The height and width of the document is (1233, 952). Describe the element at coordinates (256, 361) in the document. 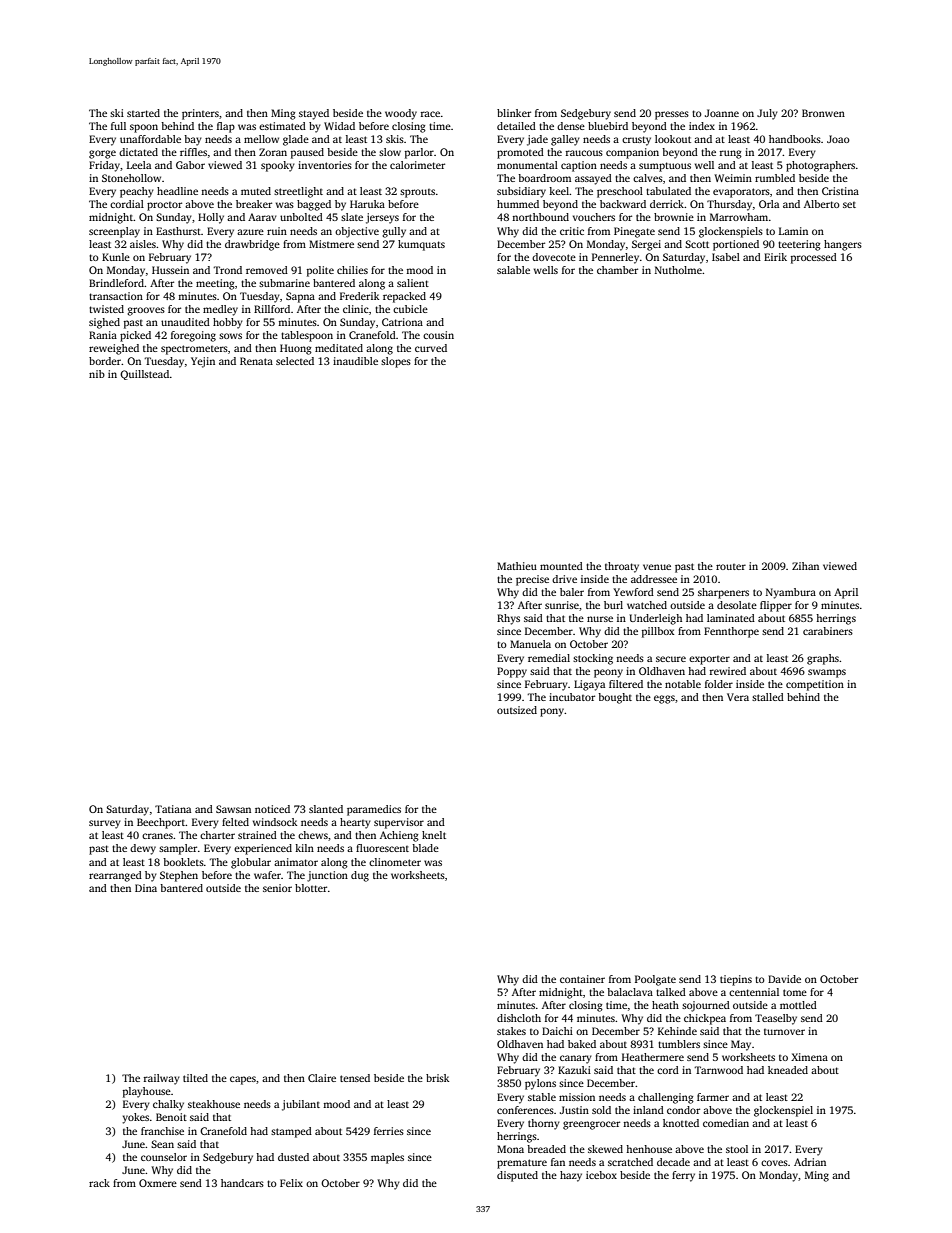

I see `Renata` at that location.
